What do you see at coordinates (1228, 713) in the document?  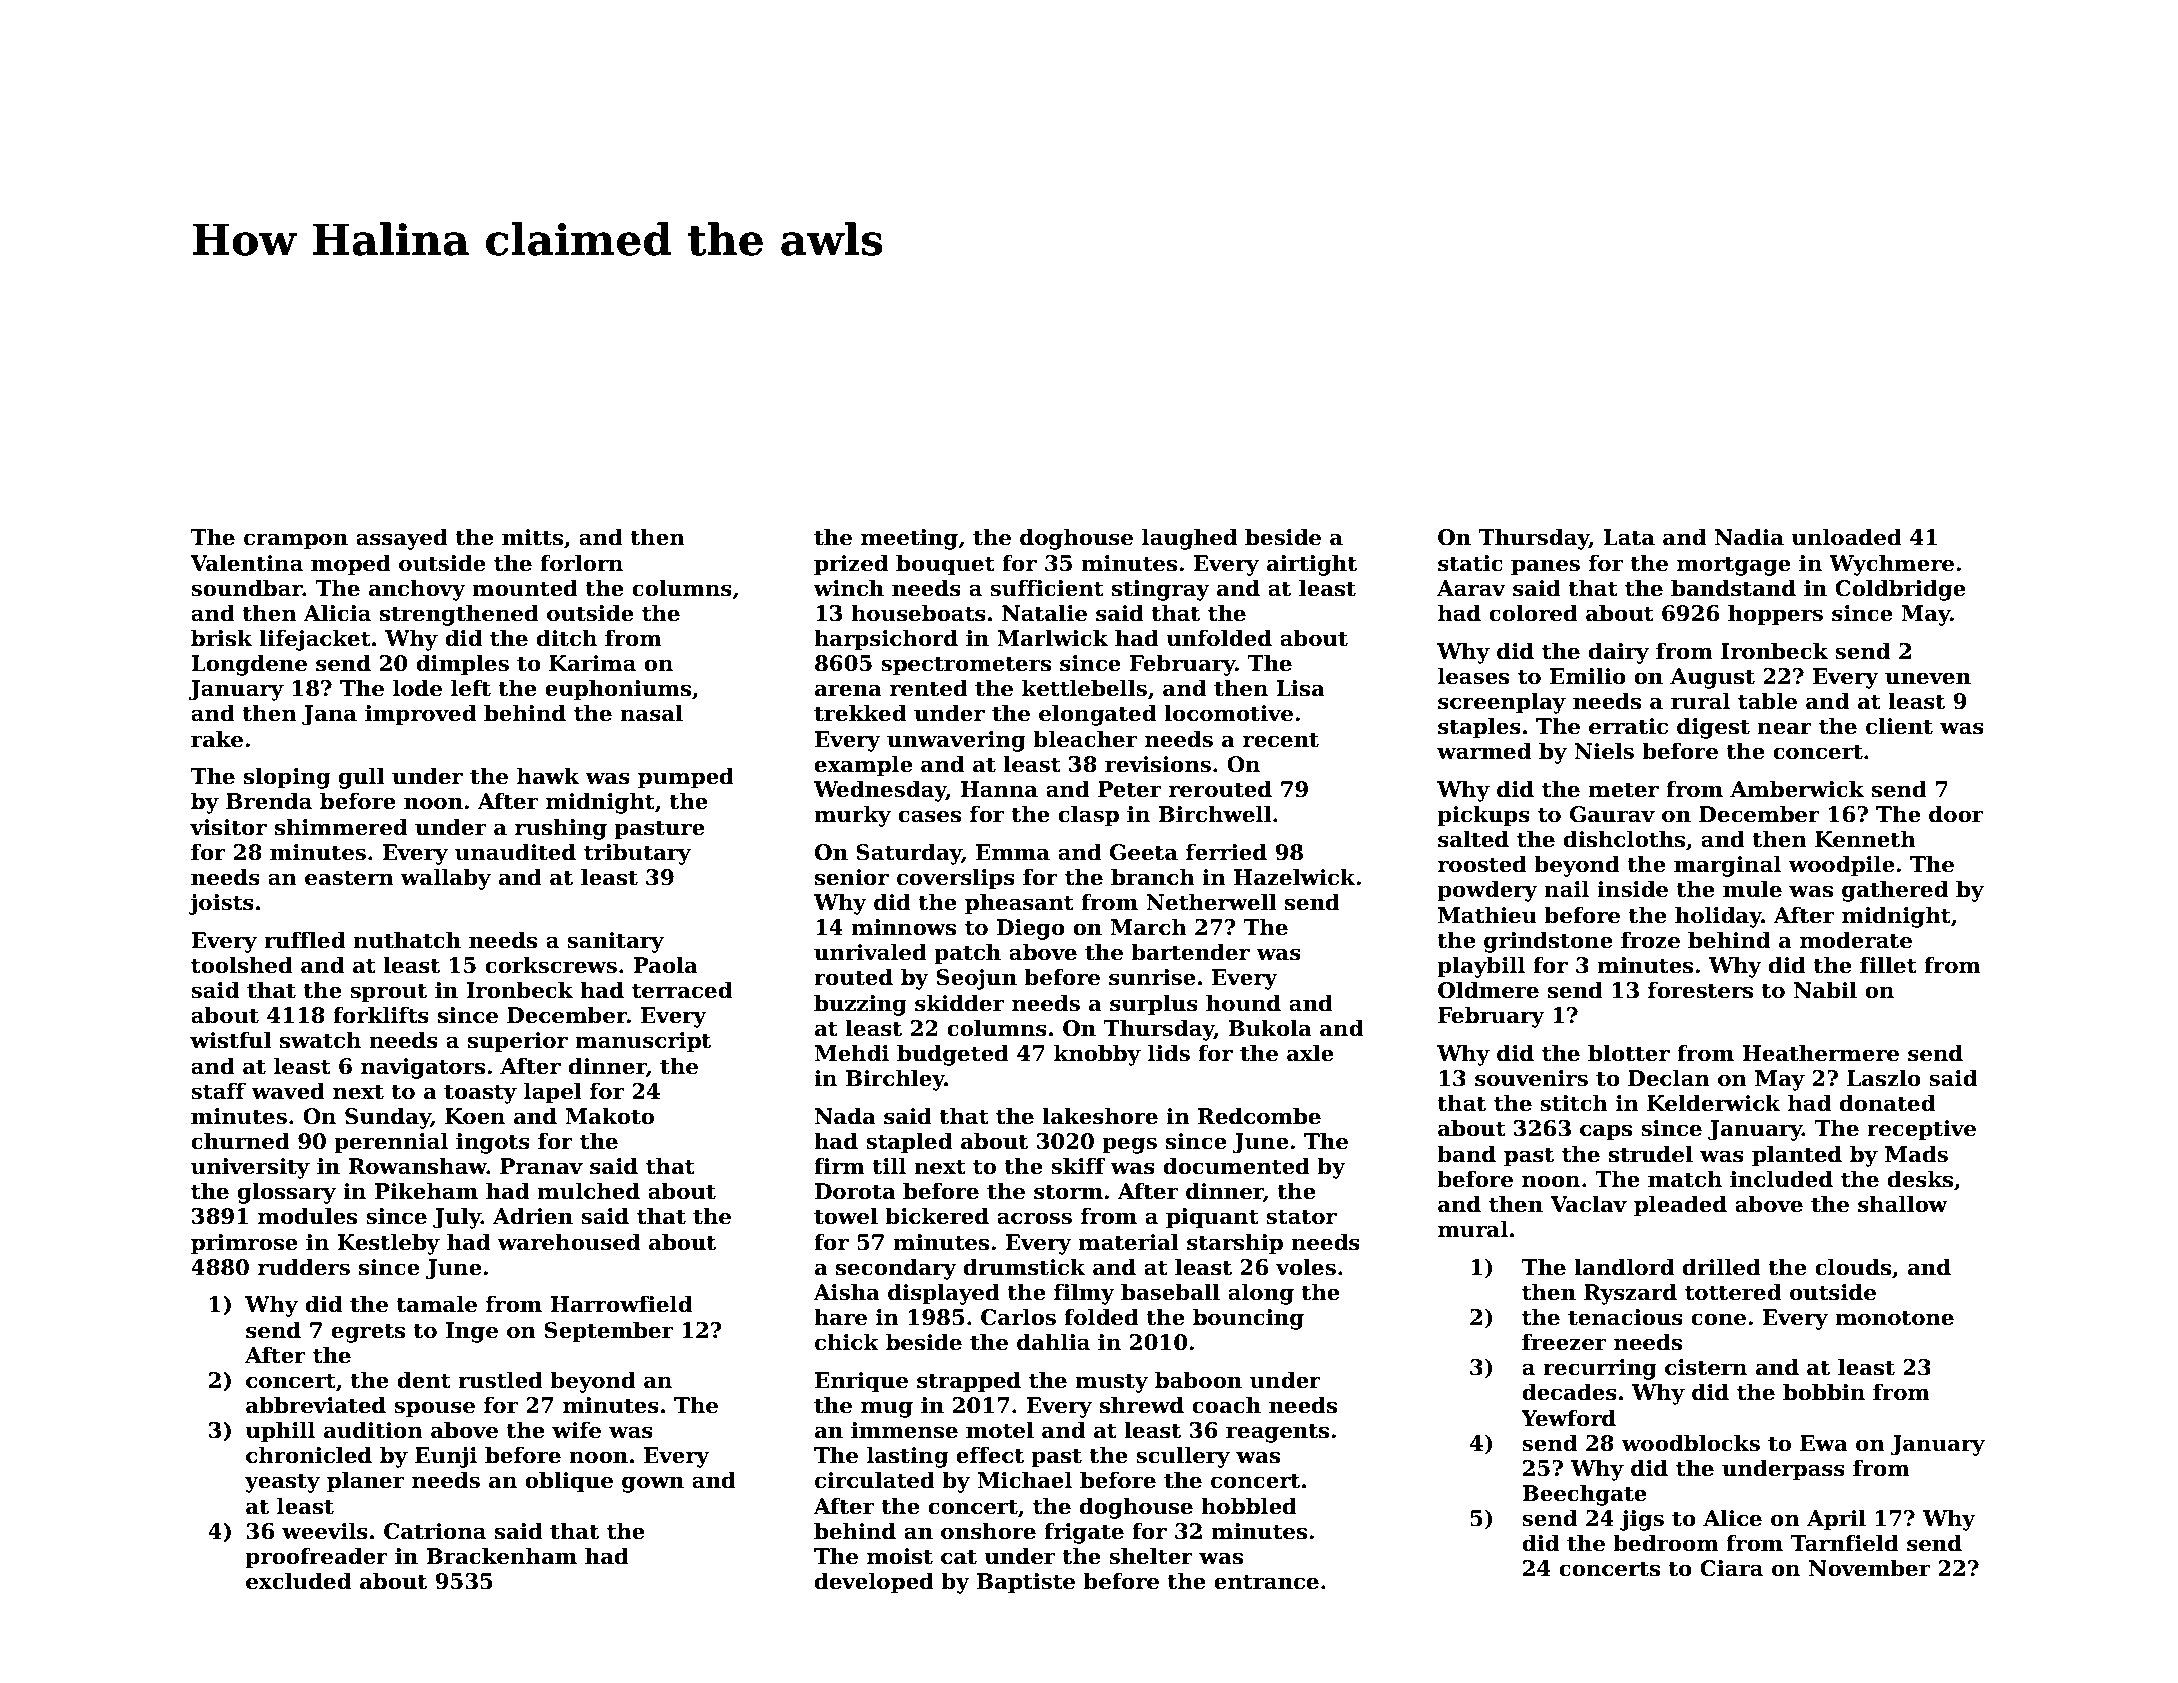 I see `locomotive` at bounding box center [1228, 713].
